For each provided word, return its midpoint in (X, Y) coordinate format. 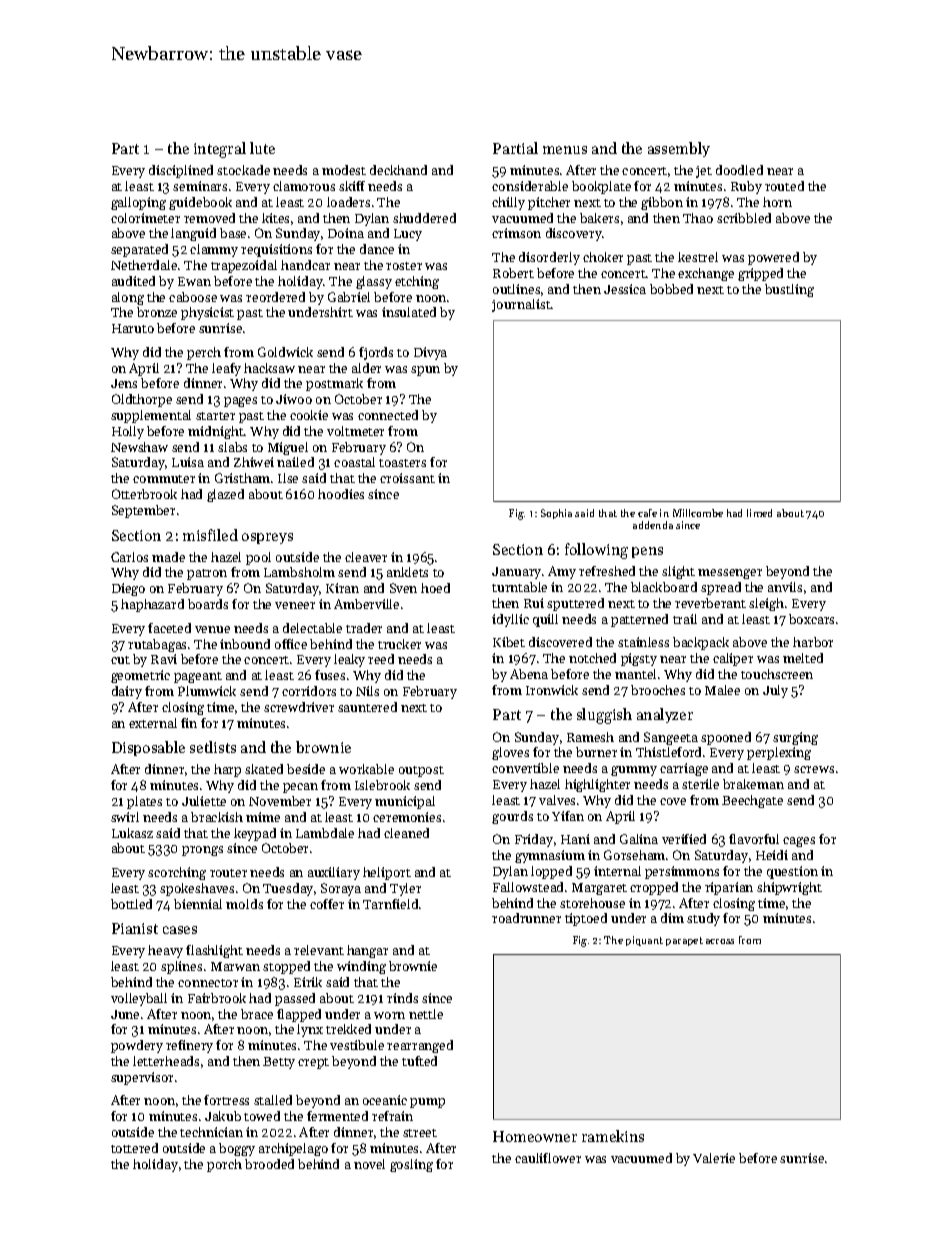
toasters (402, 463)
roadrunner (526, 918)
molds (244, 904)
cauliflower (548, 1158)
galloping (138, 203)
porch (224, 1165)
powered (773, 258)
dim (672, 918)
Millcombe (698, 513)
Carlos (129, 557)
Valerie (714, 1158)
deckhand (398, 170)
